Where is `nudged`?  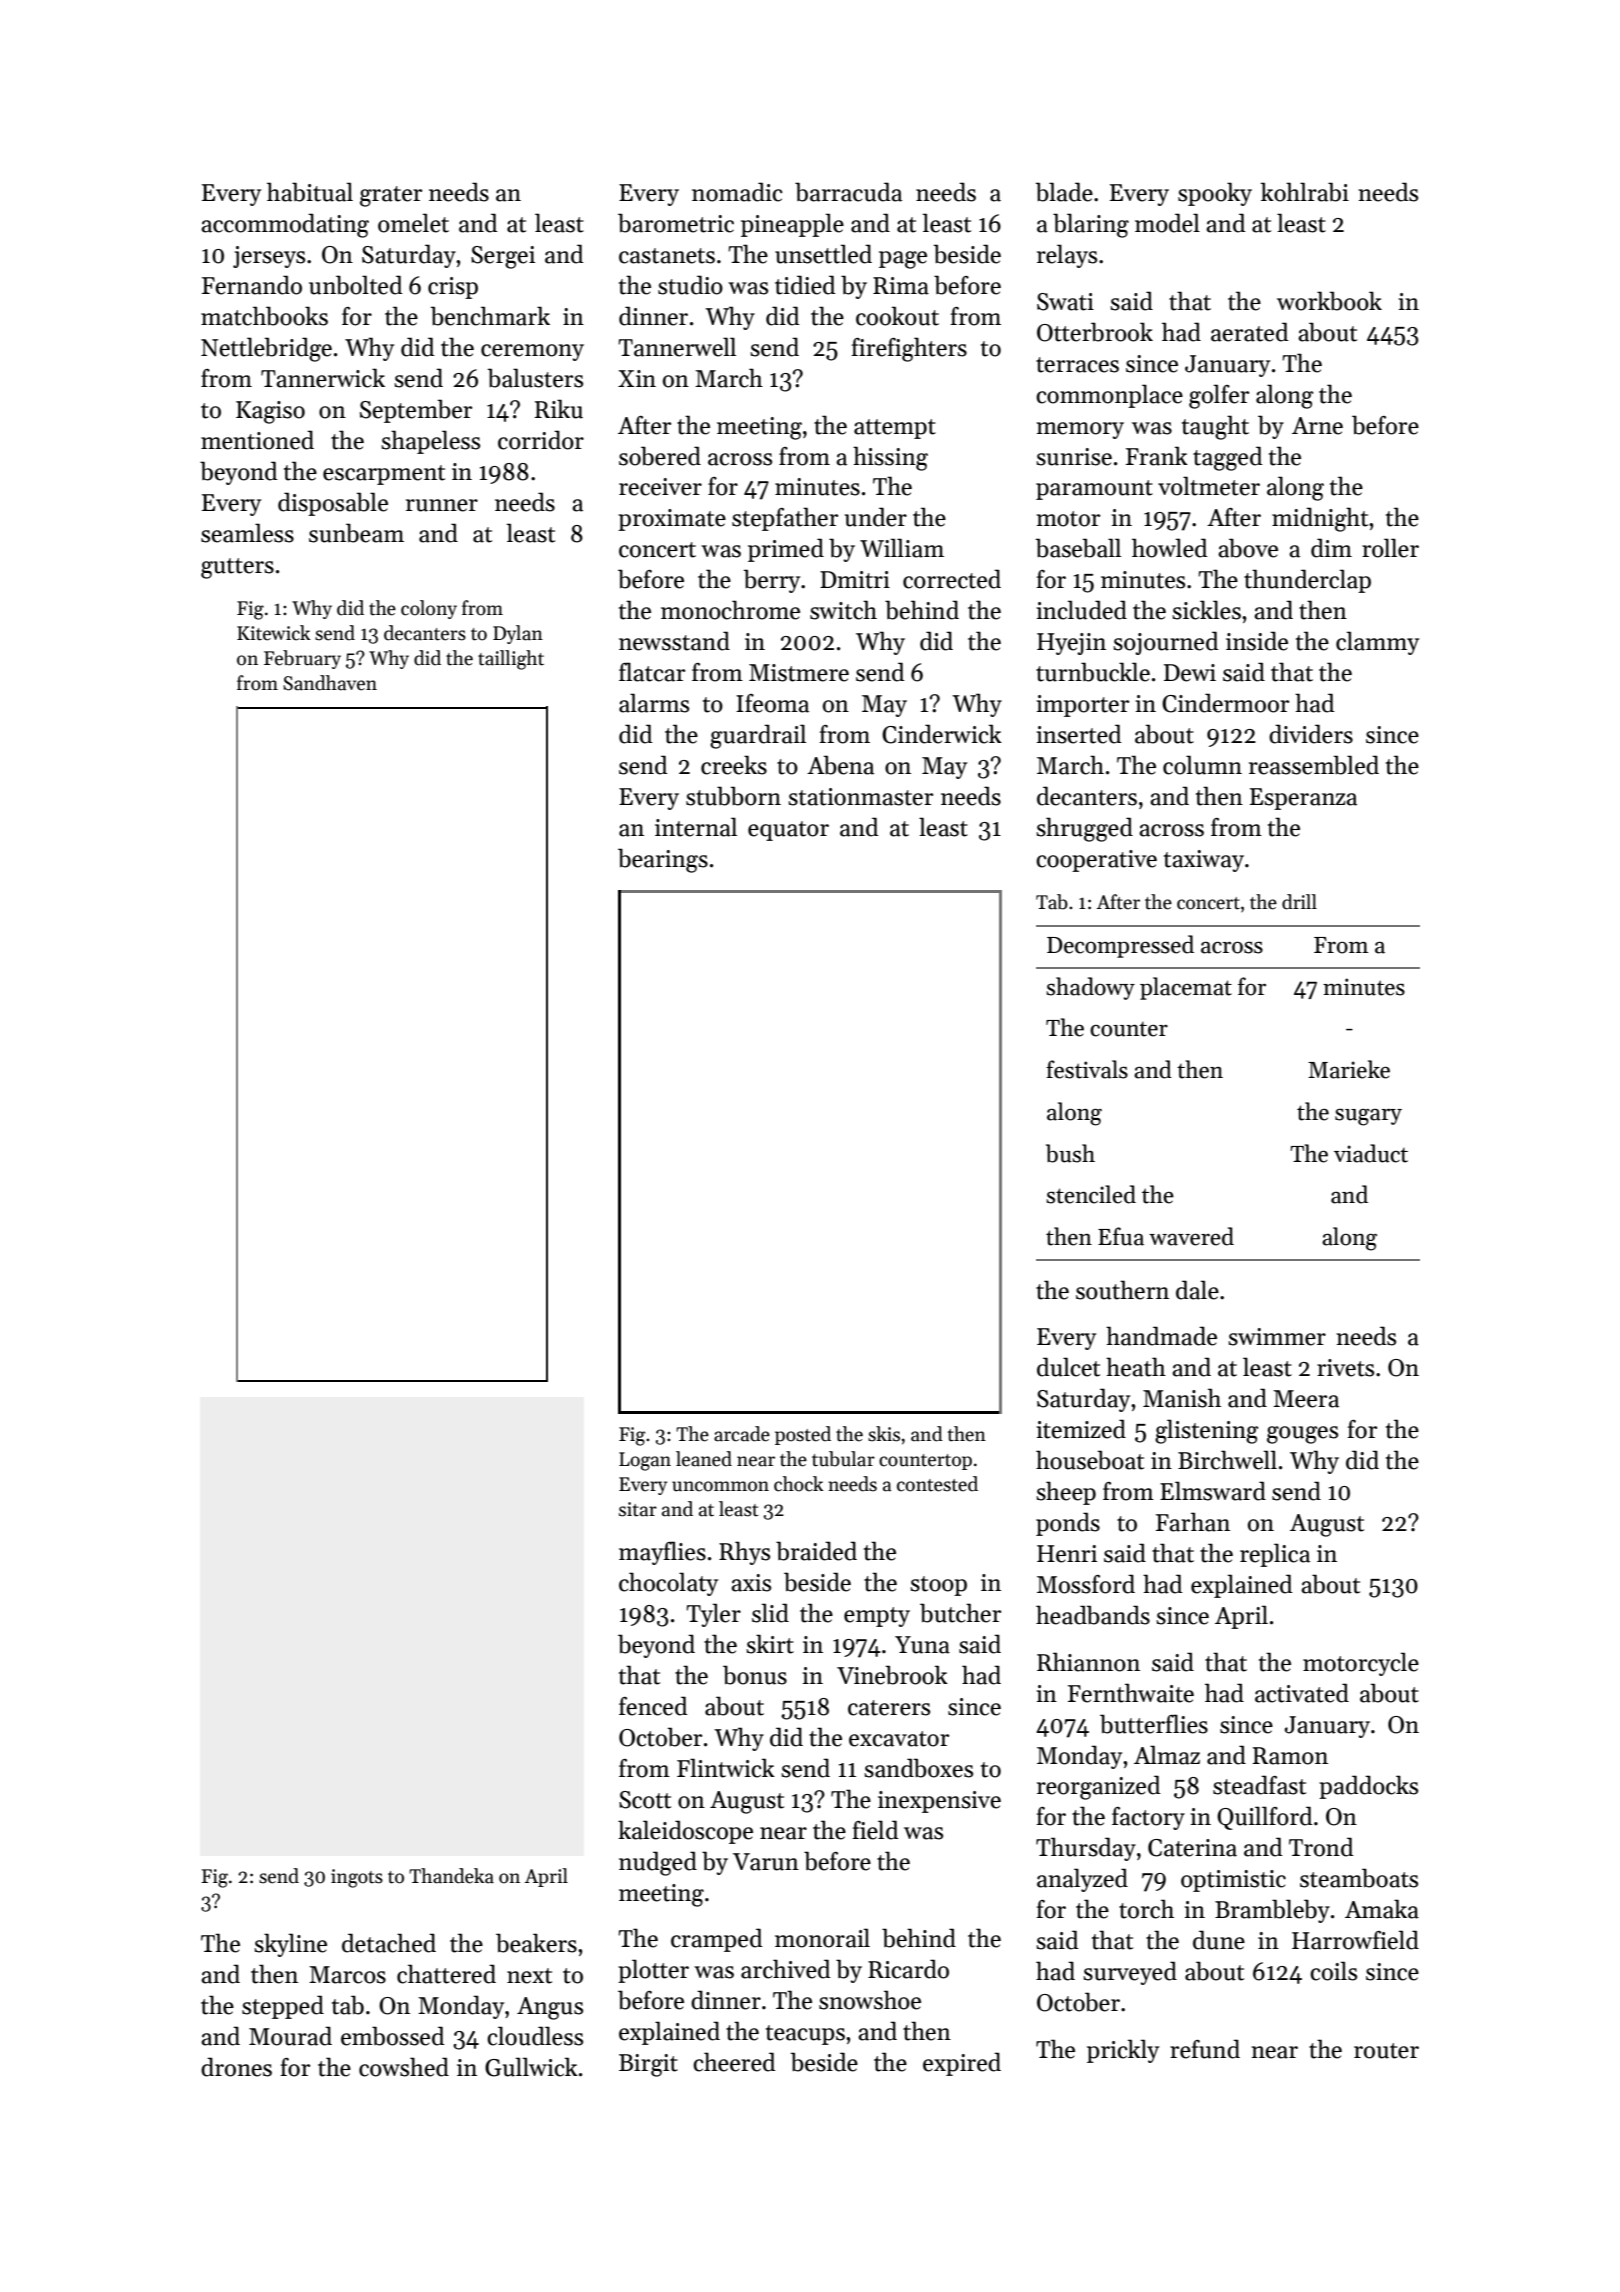
nudged is located at coordinates (658, 1863).
